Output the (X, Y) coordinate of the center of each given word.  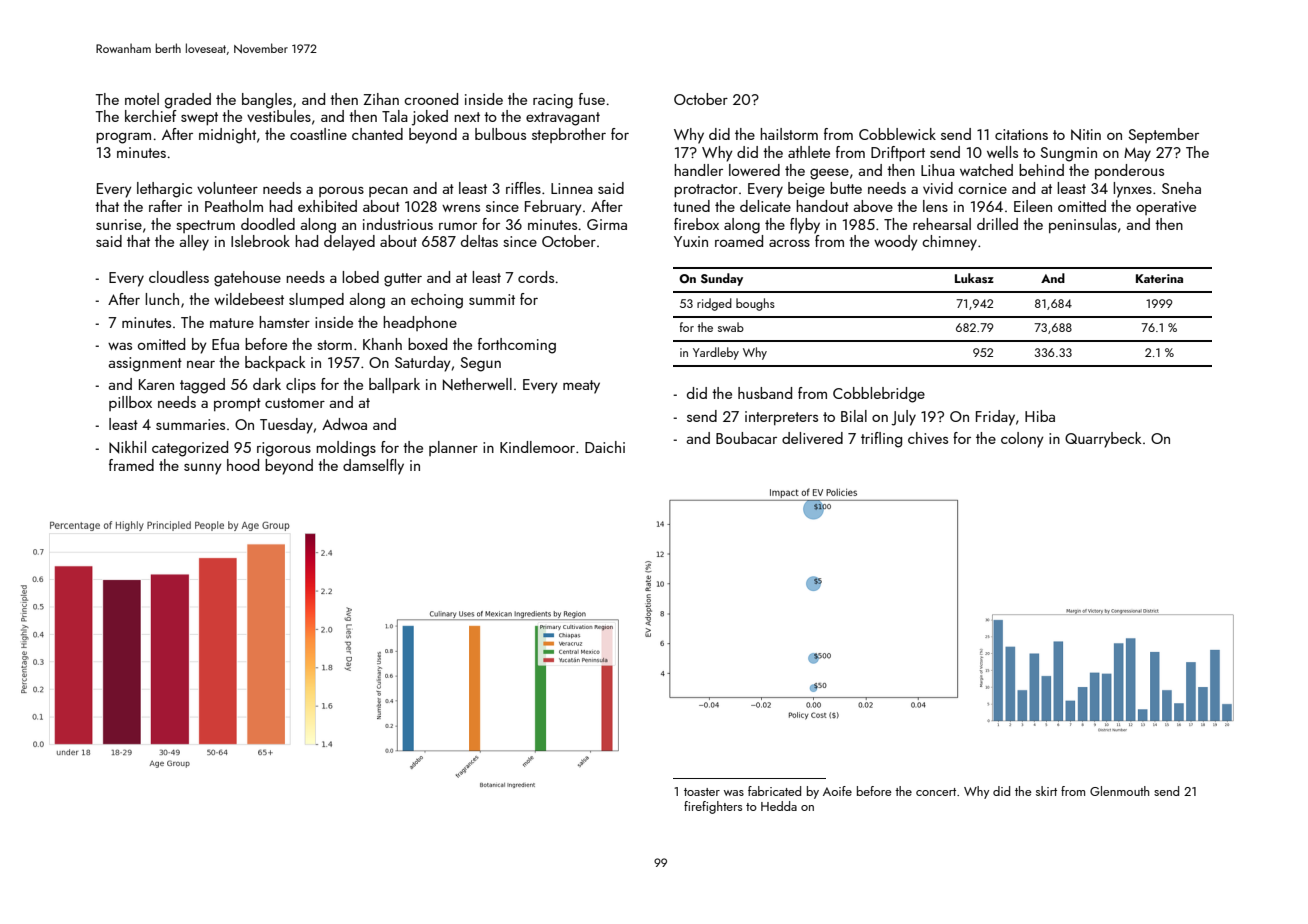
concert (936, 792)
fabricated (774, 791)
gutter (403, 280)
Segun (480, 364)
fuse (592, 99)
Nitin (1086, 135)
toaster (702, 792)
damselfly (373, 467)
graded (188, 101)
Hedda (779, 806)
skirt (1046, 791)
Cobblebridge (879, 395)
